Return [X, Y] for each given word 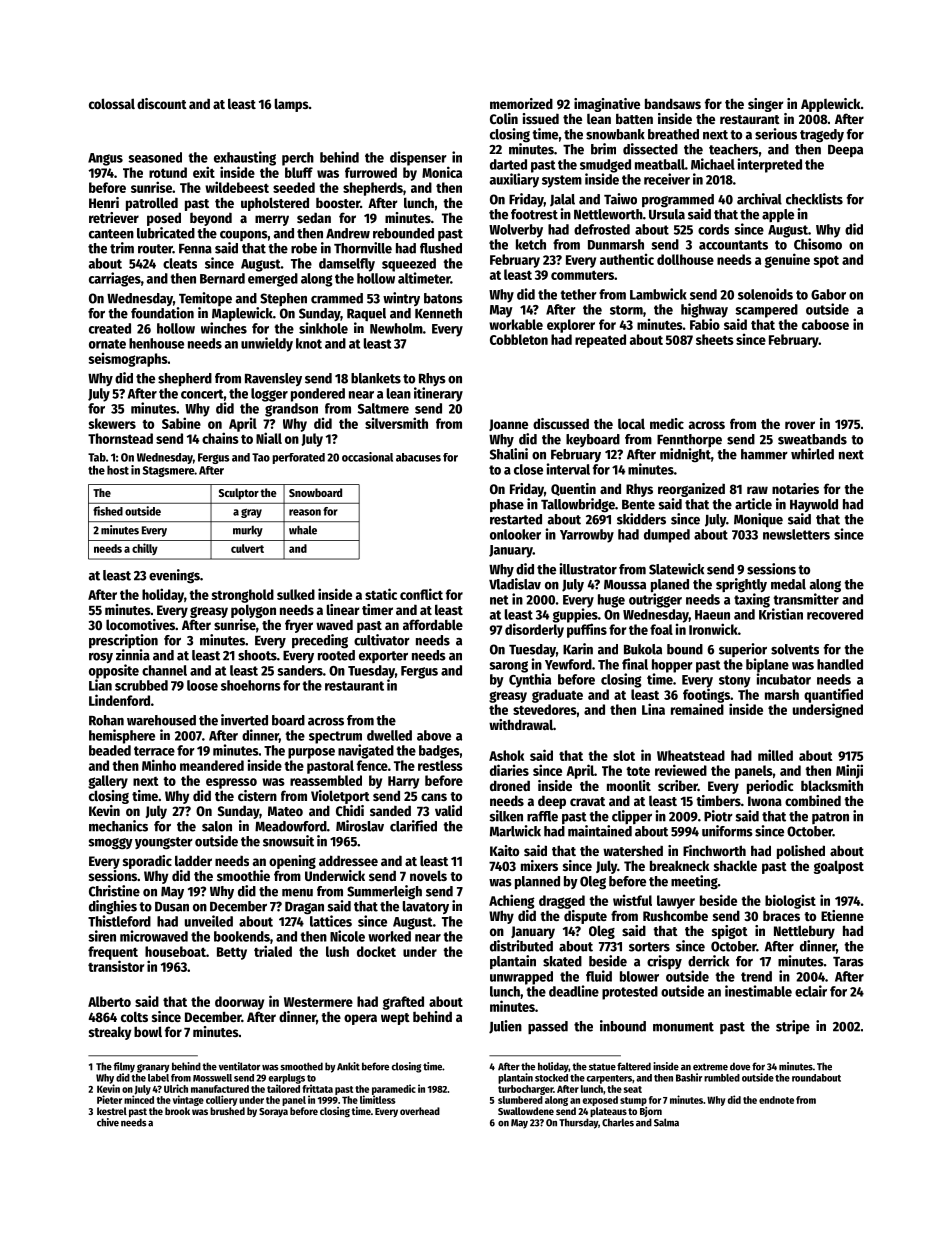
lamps [292, 105]
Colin [504, 118]
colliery [221, 1100]
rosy [101, 658]
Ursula [667, 214]
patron [830, 818]
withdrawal [521, 724]
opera [360, 1019]
